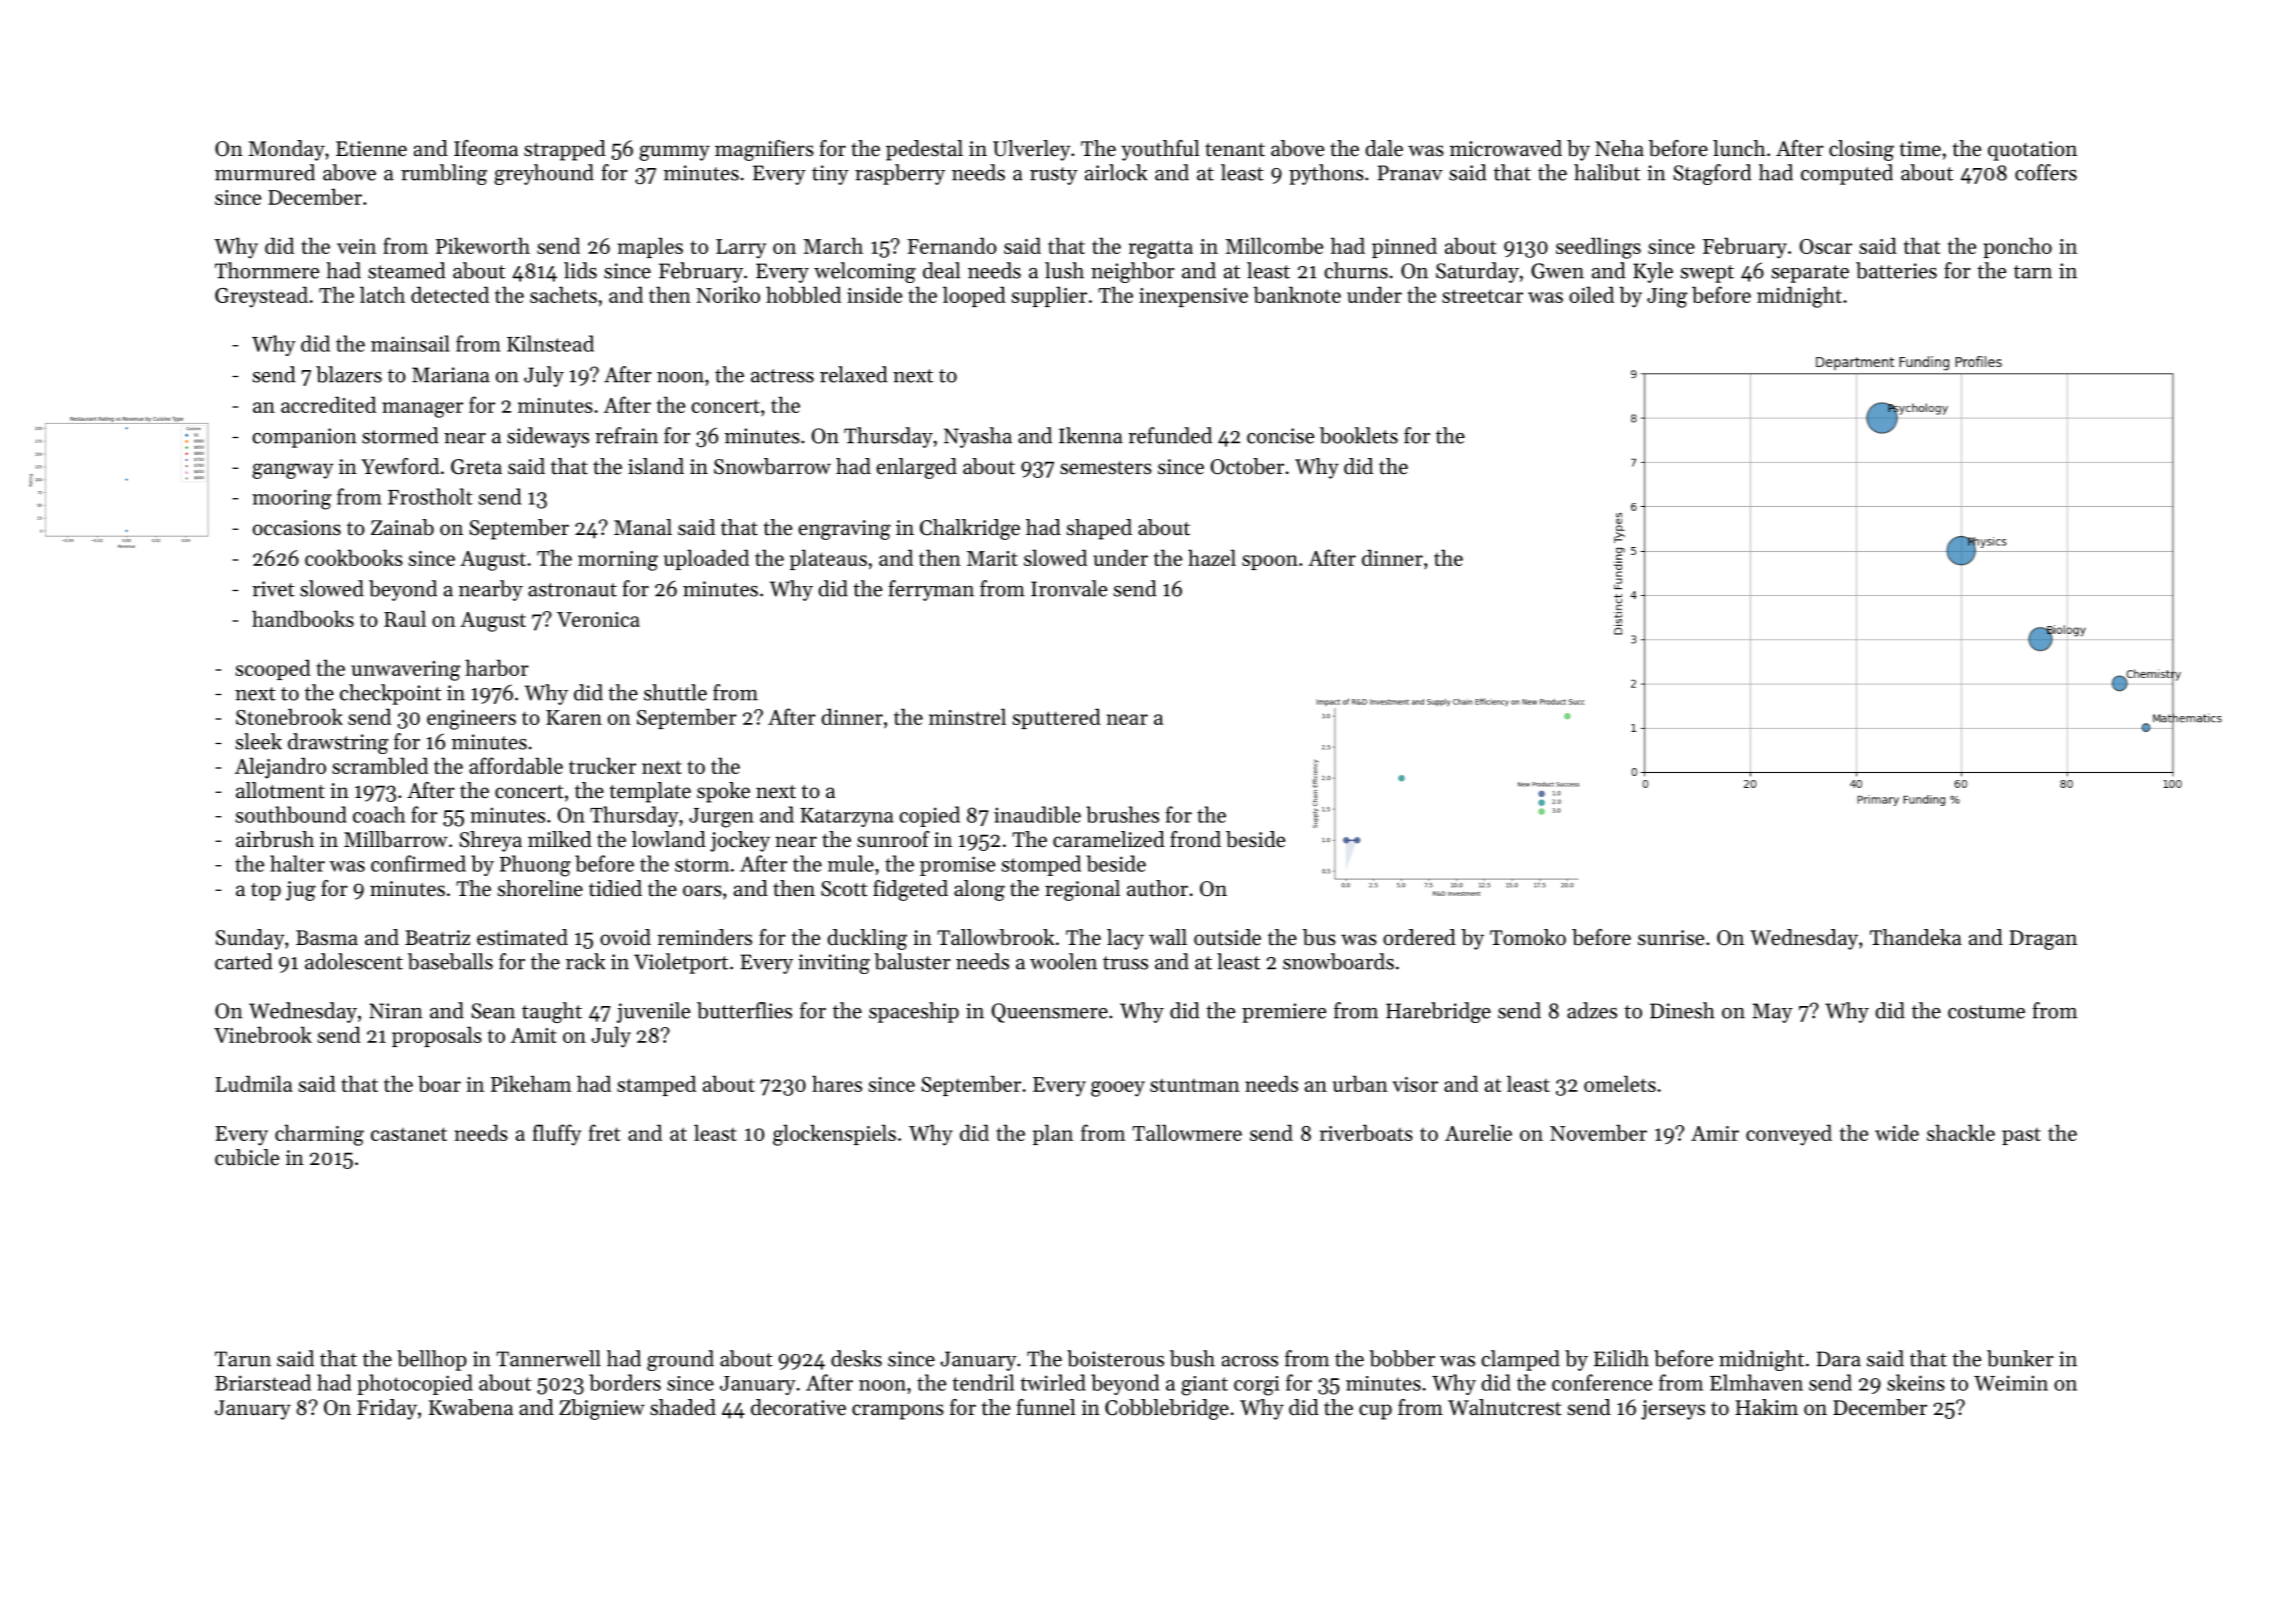 The height and width of the image is (1620, 2292). What do you see at coordinates (1528, 937) in the image?
I see `Tomoko` at bounding box center [1528, 937].
